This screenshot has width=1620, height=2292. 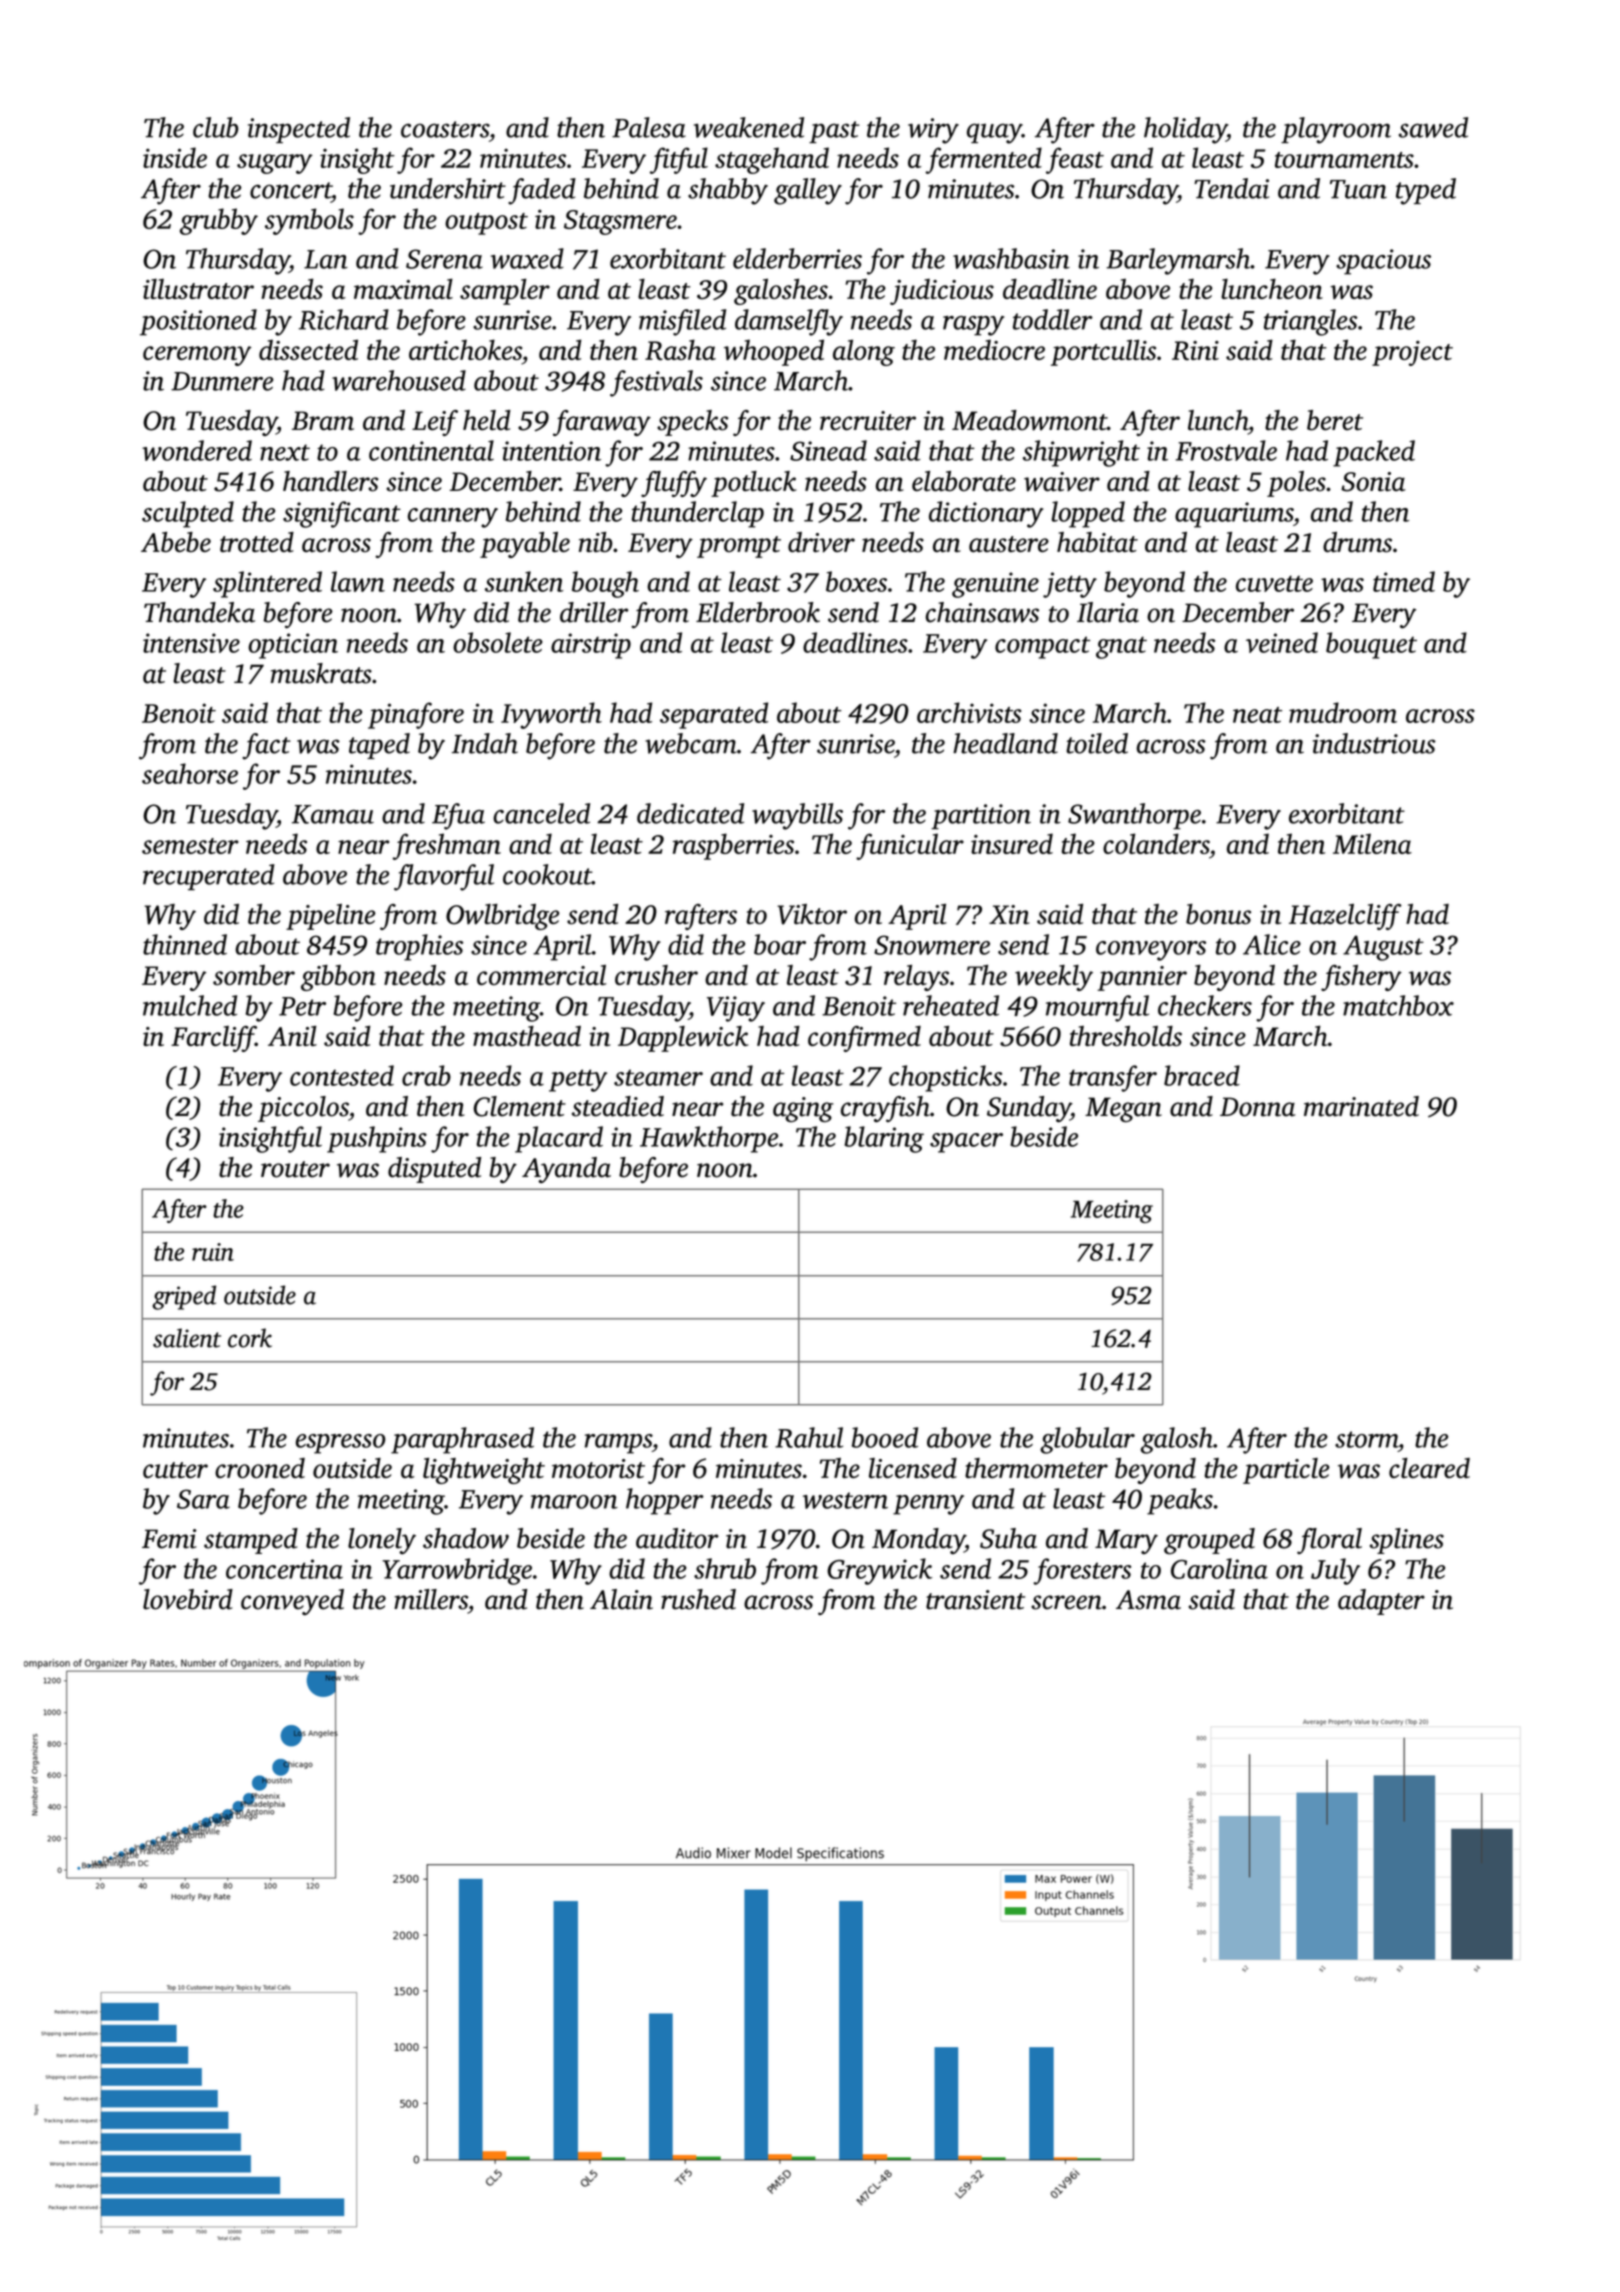 What do you see at coordinates (1054, 978) in the screenshot?
I see `weekly` at bounding box center [1054, 978].
